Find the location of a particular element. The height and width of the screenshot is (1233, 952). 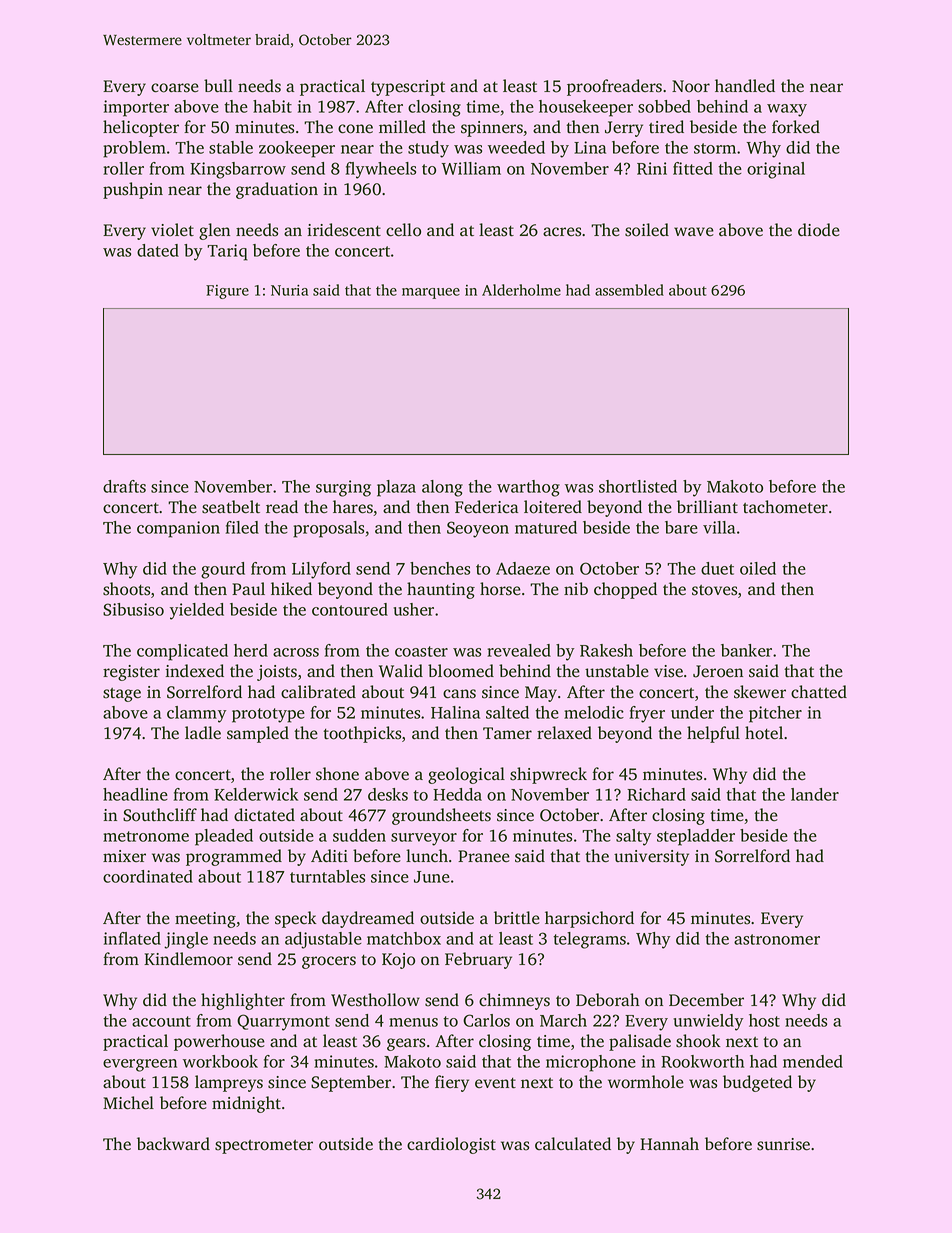

handled is located at coordinates (745, 86).
